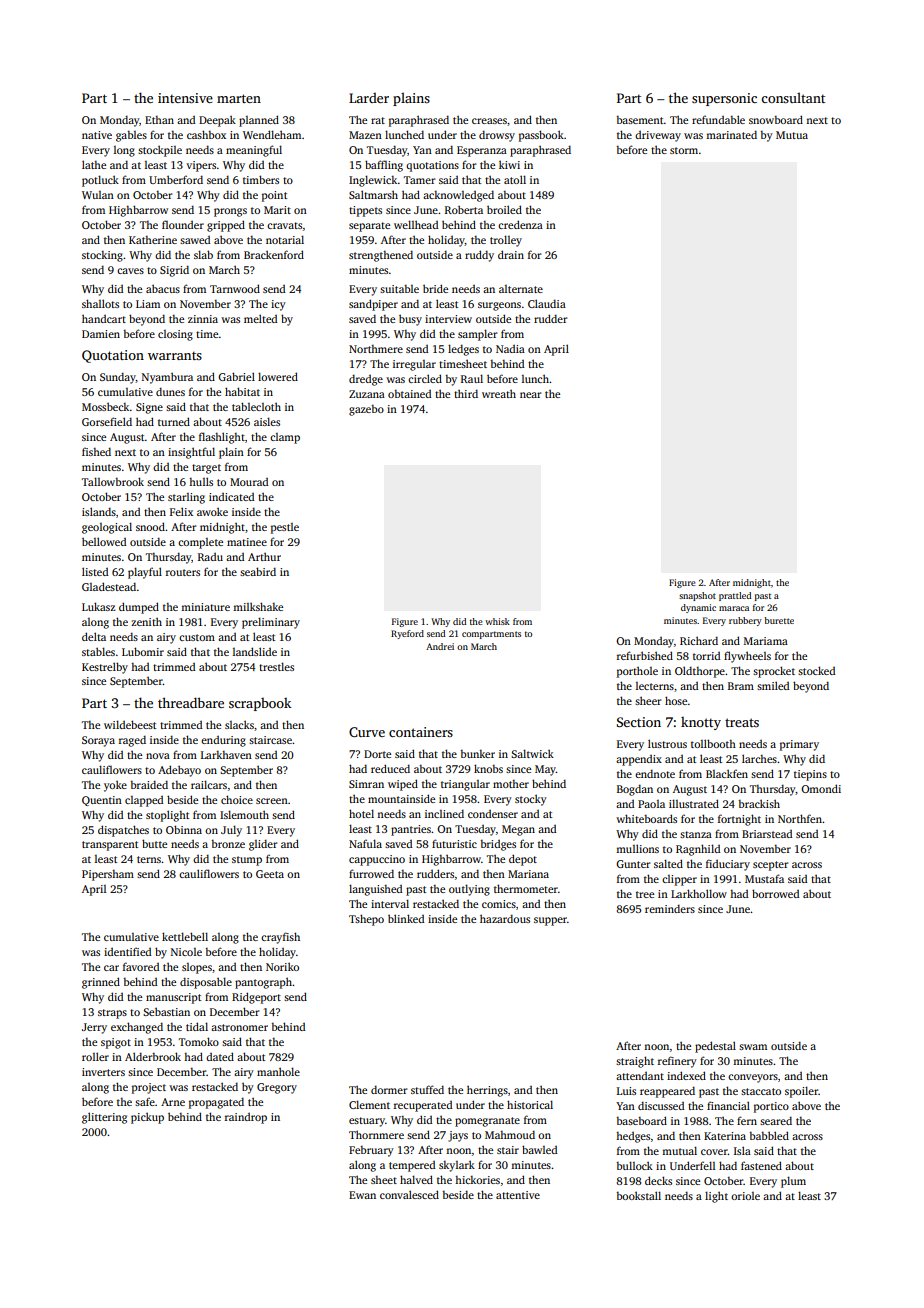 Image resolution: width=924 pixels, height=1308 pixels. I want to click on Ethan, so click(159, 120).
